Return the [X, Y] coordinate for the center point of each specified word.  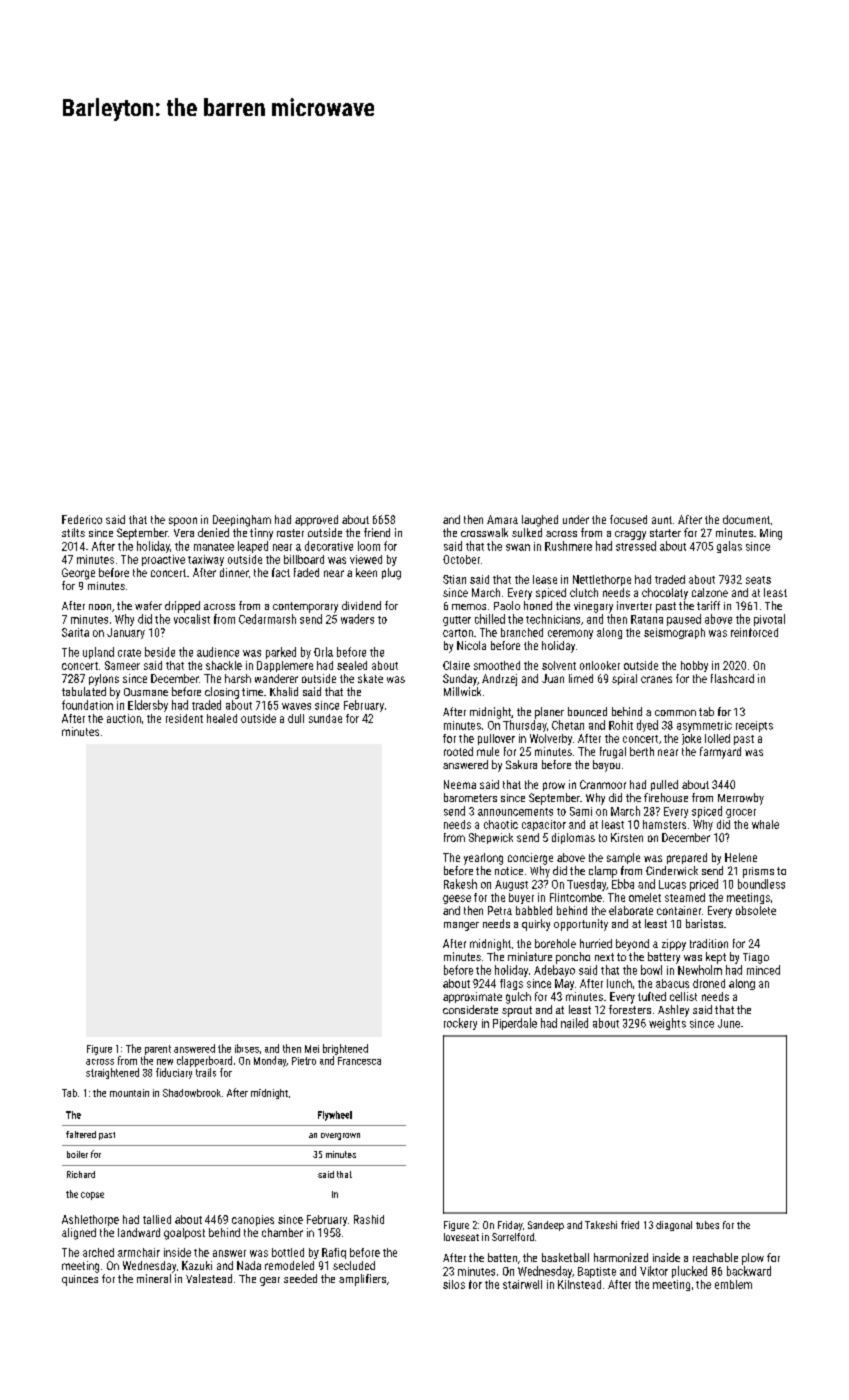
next [604, 957]
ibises [247, 1048]
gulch [518, 998]
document [746, 519]
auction [124, 718]
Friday [510, 1226]
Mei [312, 1049]
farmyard [720, 753]
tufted [652, 996]
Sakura [521, 764]
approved [316, 520]
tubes [707, 1225]
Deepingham [242, 521]
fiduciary [174, 1073]
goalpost [184, 1234]
